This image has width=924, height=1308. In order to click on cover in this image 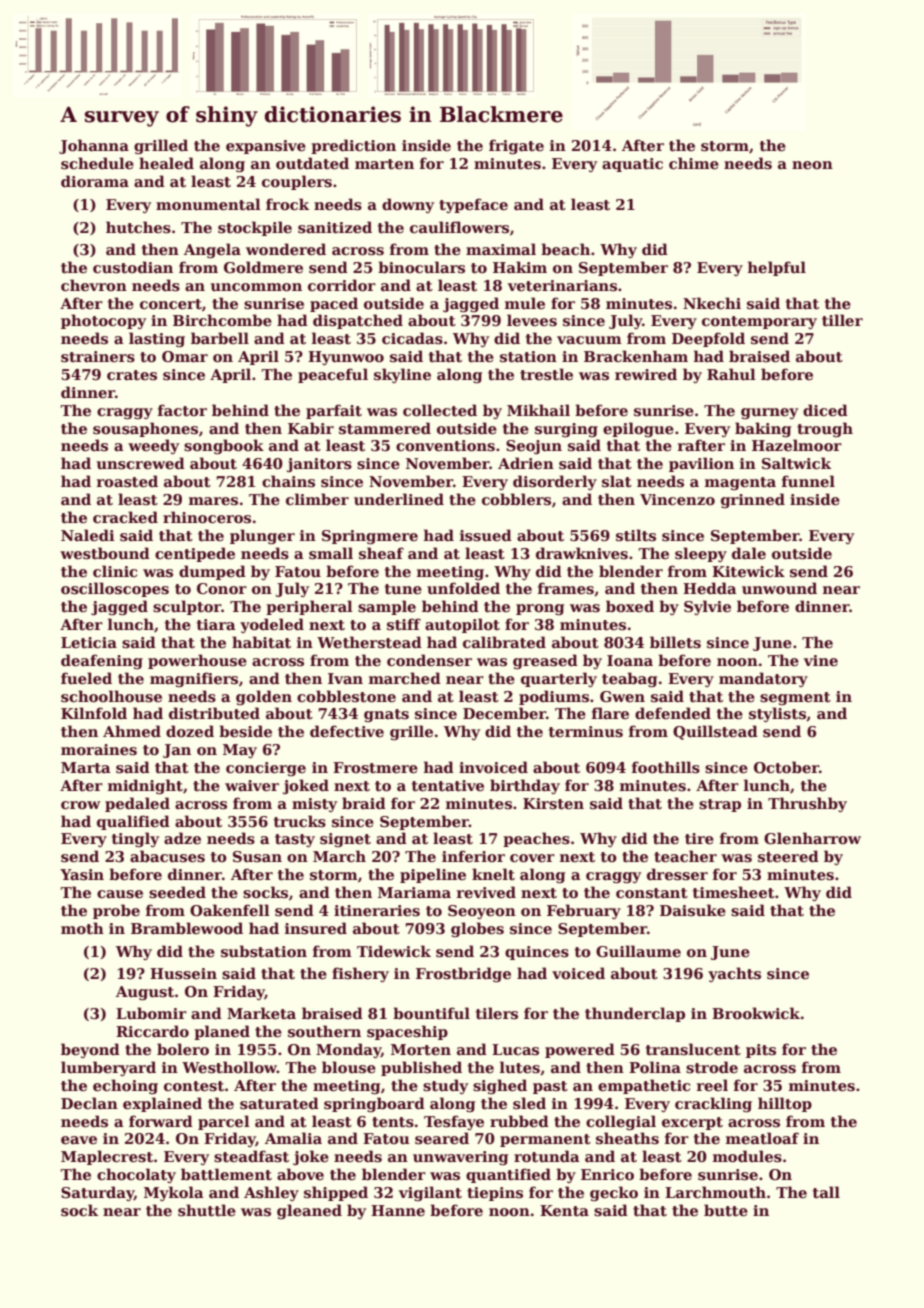, I will do `click(532, 858)`.
